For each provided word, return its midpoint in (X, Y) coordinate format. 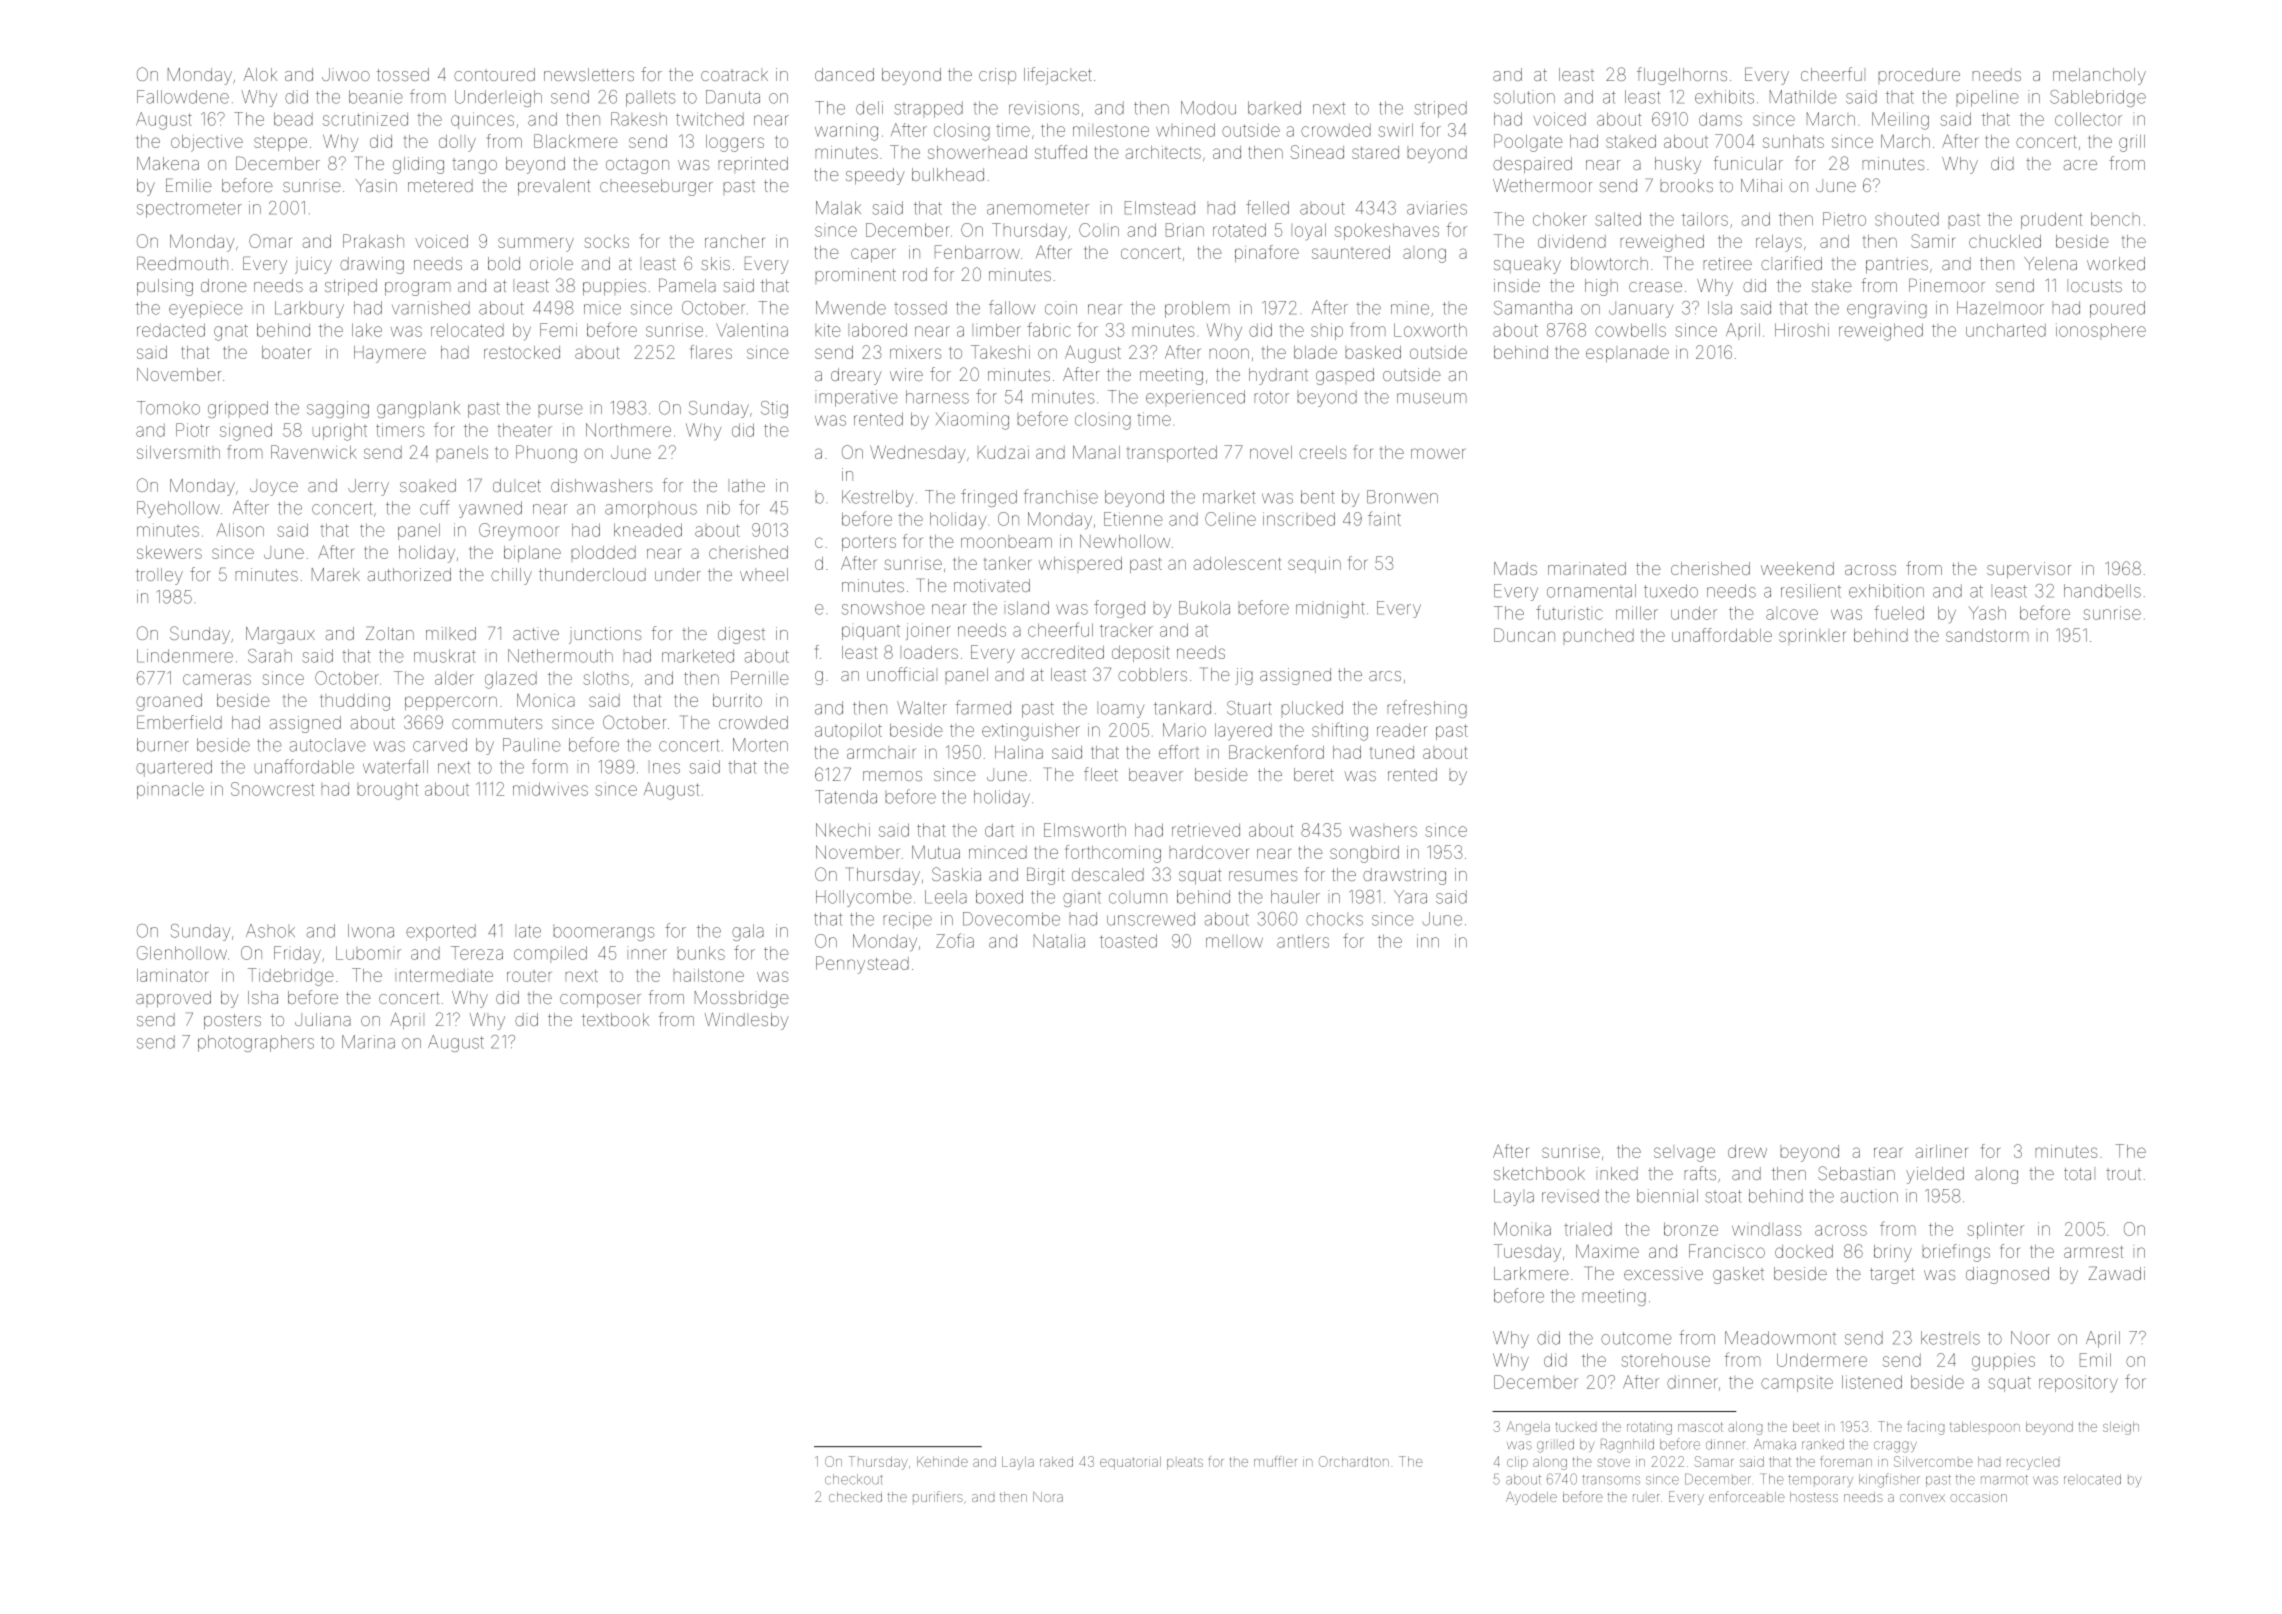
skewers (169, 552)
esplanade (1627, 354)
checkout (854, 1479)
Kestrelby (878, 498)
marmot (2004, 1480)
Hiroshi (1802, 330)
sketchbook (1539, 1173)
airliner (1941, 1151)
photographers (256, 1043)
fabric (1049, 329)
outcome (1636, 1338)
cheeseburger (656, 187)
